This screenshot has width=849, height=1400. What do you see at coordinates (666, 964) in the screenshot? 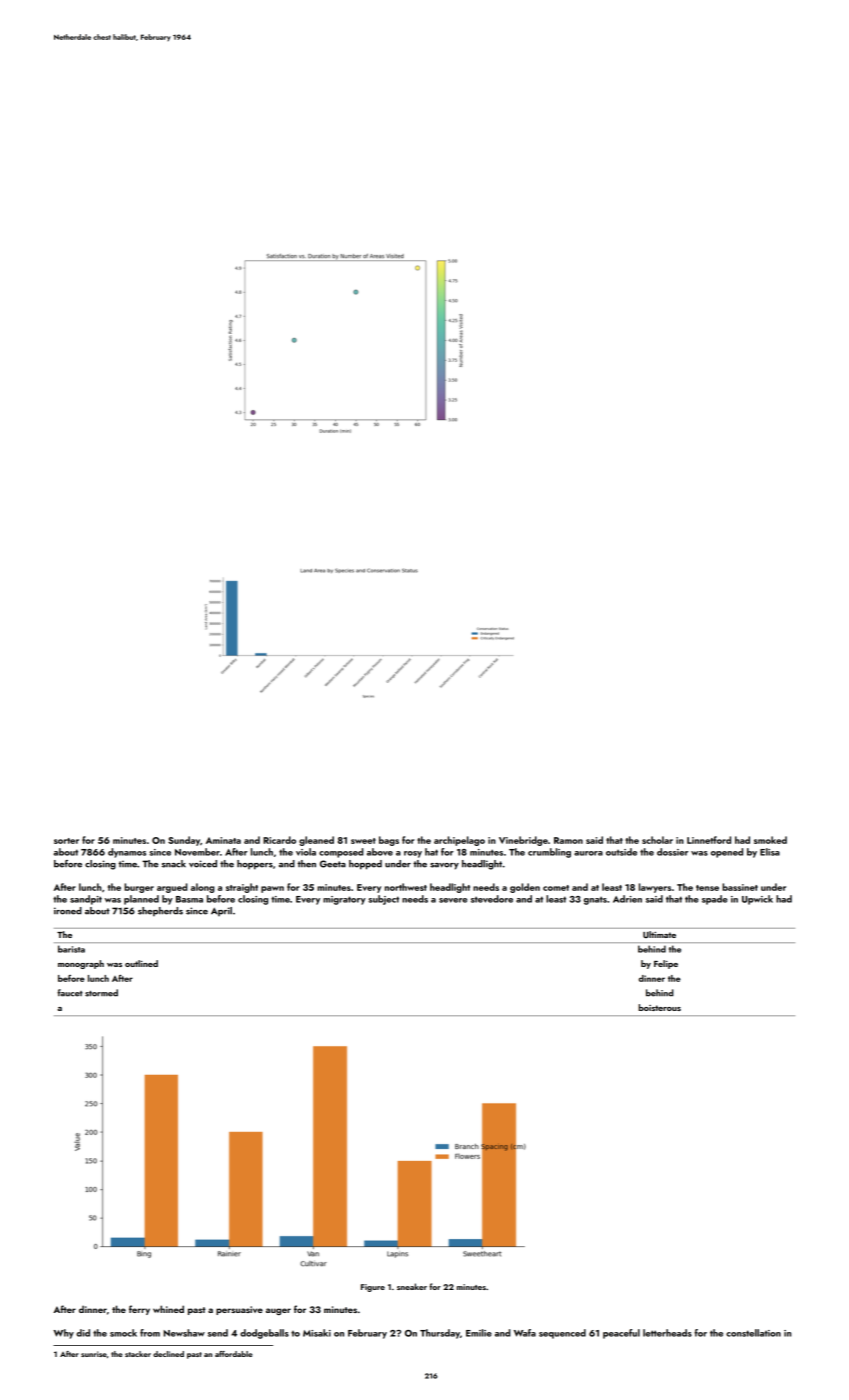
I see `Felipe` at bounding box center [666, 964].
